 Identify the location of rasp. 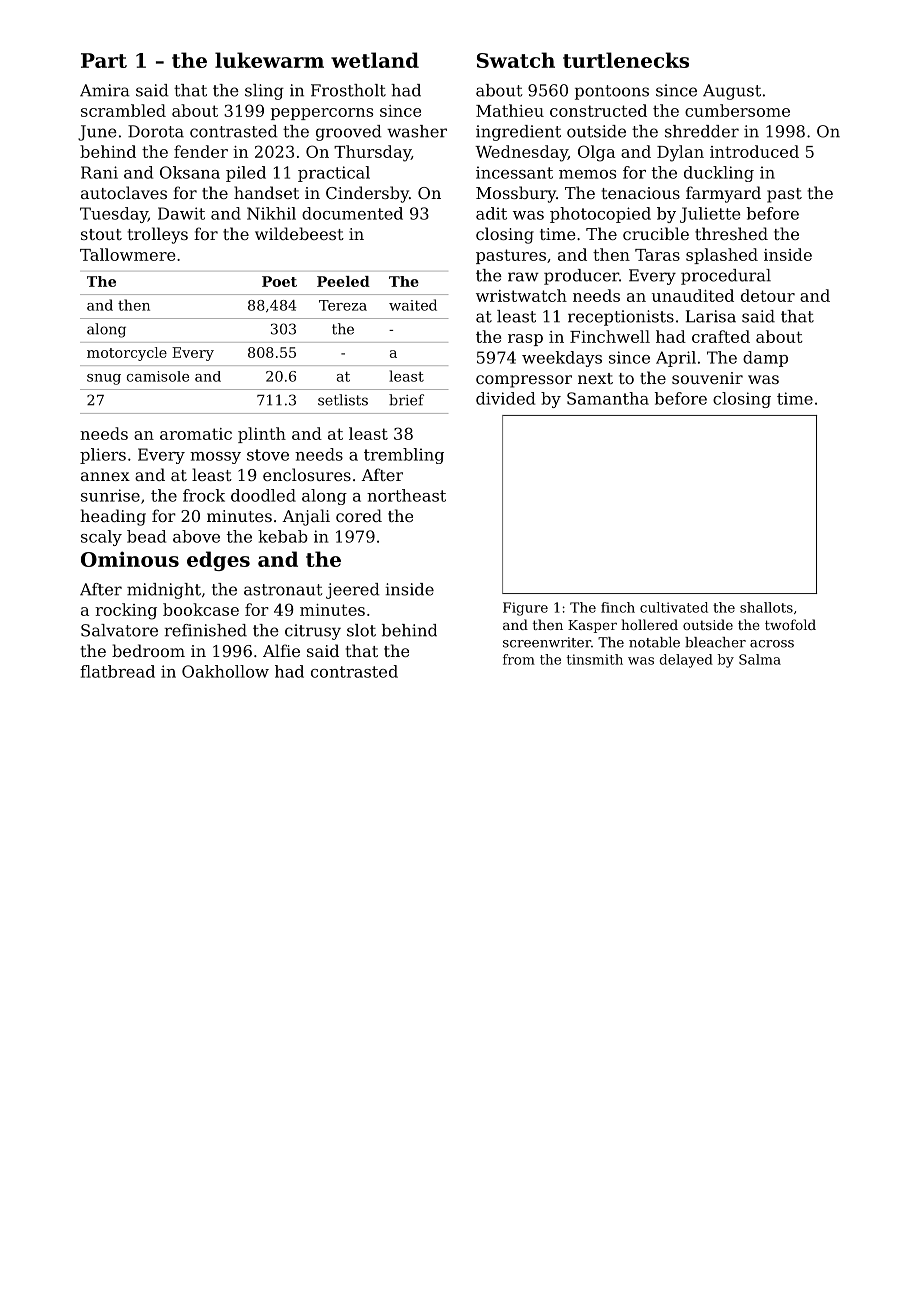
(525, 340).
